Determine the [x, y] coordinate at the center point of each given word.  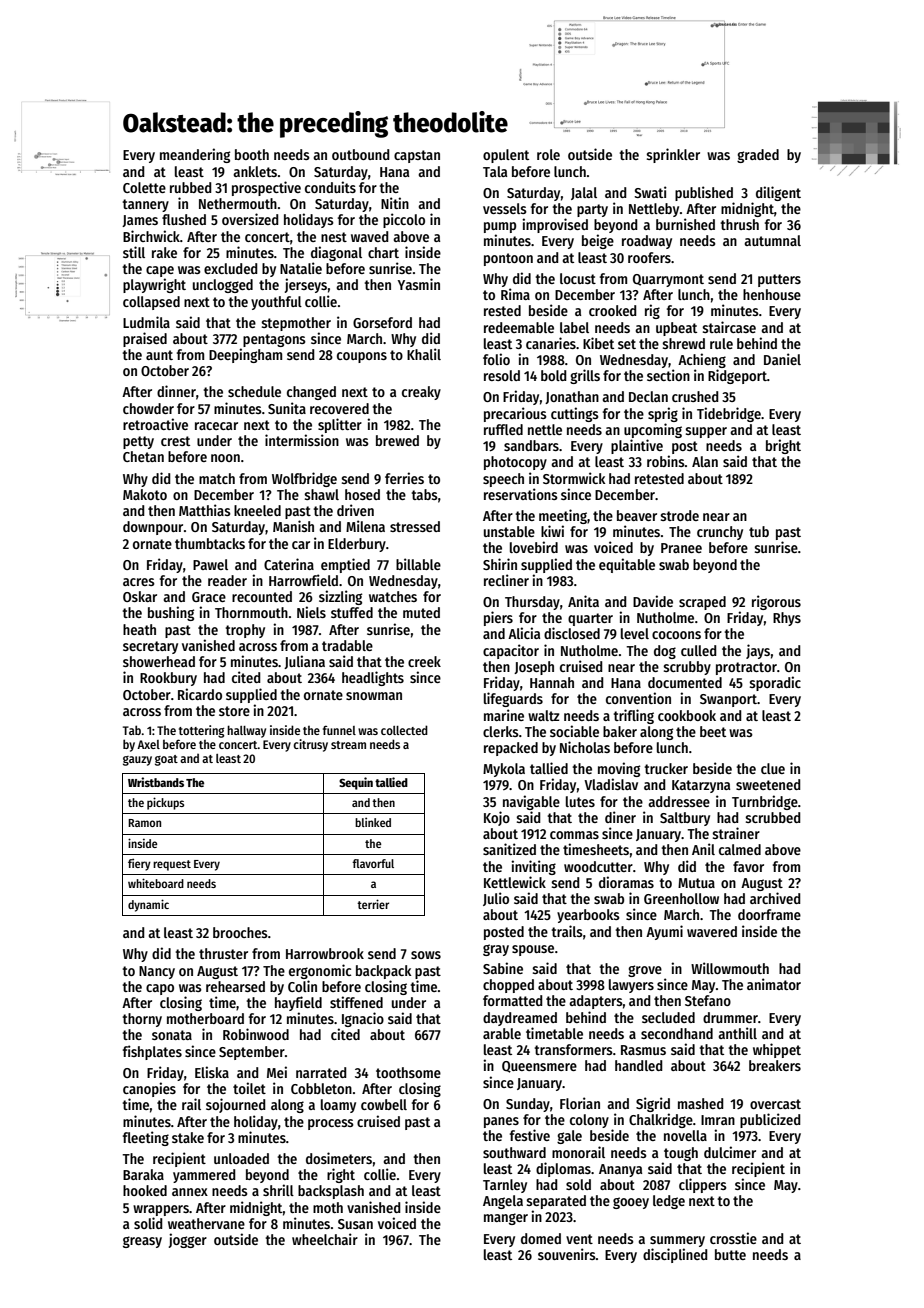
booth [252, 154]
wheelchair [325, 1239]
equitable [627, 565]
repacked [511, 749]
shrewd [684, 343]
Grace [209, 597]
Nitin [395, 203]
